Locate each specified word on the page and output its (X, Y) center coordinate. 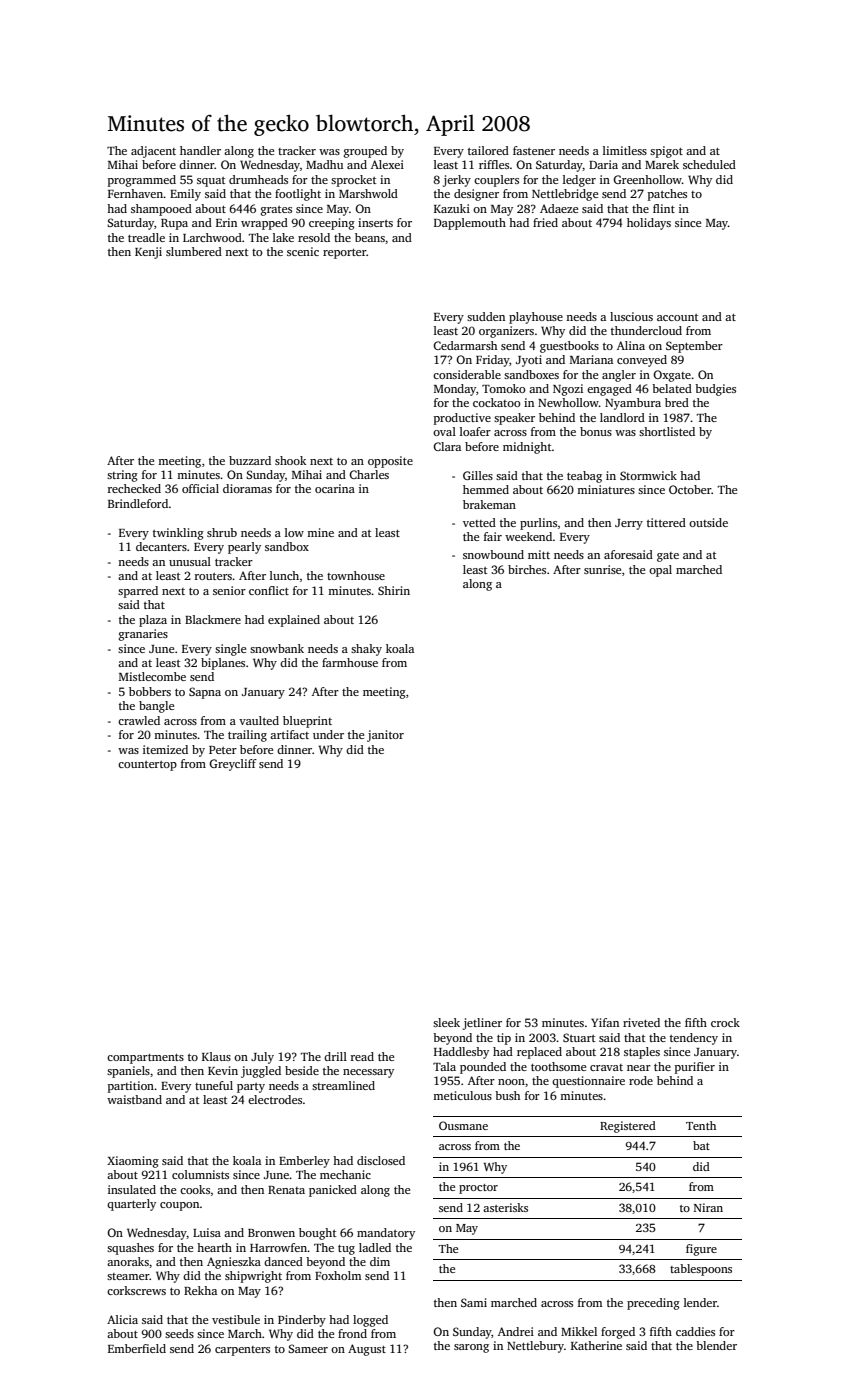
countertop (147, 766)
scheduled (709, 164)
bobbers (150, 691)
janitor (385, 736)
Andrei (516, 1331)
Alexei (387, 164)
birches (527, 569)
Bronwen (271, 1233)
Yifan (605, 1022)
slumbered (194, 251)
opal (660, 571)
